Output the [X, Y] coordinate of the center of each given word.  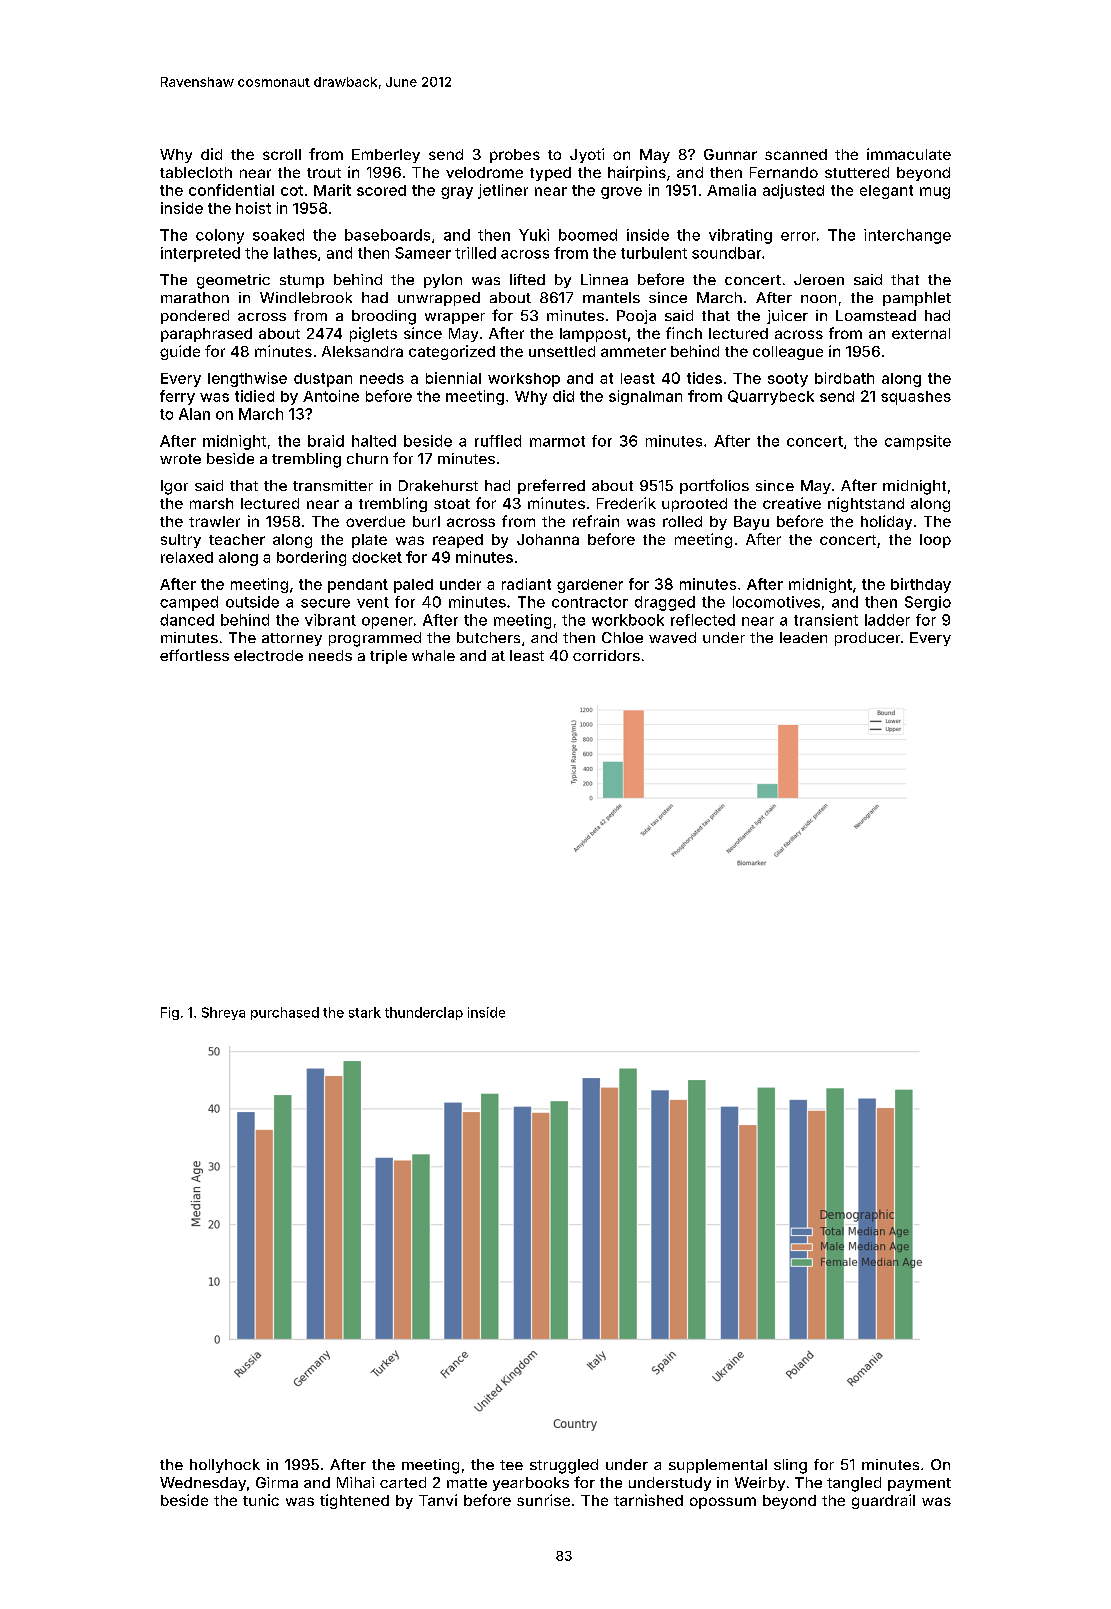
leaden [803, 637]
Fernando [784, 172]
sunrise [543, 1500]
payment [919, 1484]
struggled [564, 1466]
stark [365, 1012]
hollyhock [225, 1466]
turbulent [654, 253]
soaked [278, 235]
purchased [285, 1013]
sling [790, 1466]
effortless [194, 655]
